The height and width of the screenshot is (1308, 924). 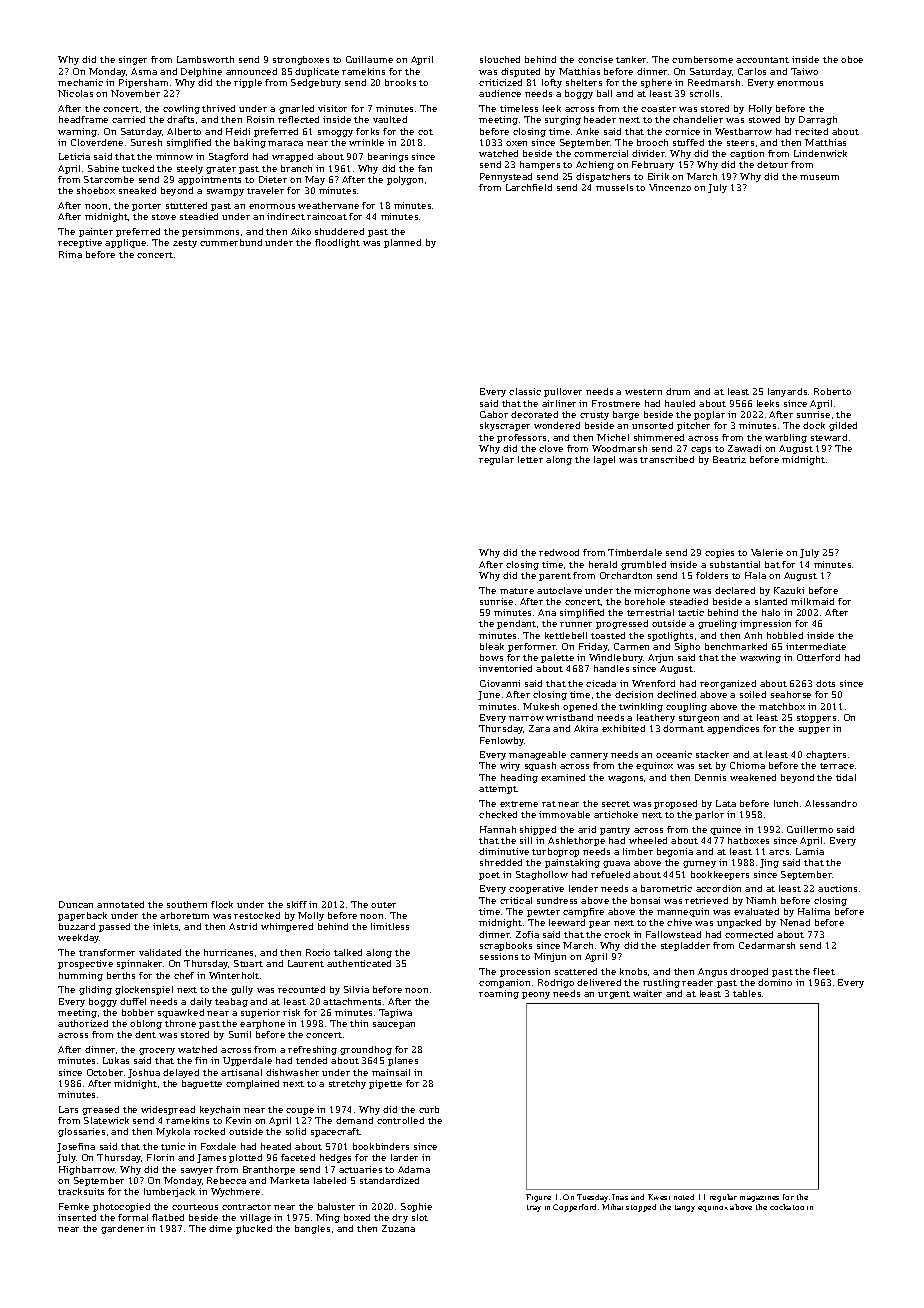 What do you see at coordinates (297, 904) in the screenshot?
I see `skiff` at bounding box center [297, 904].
